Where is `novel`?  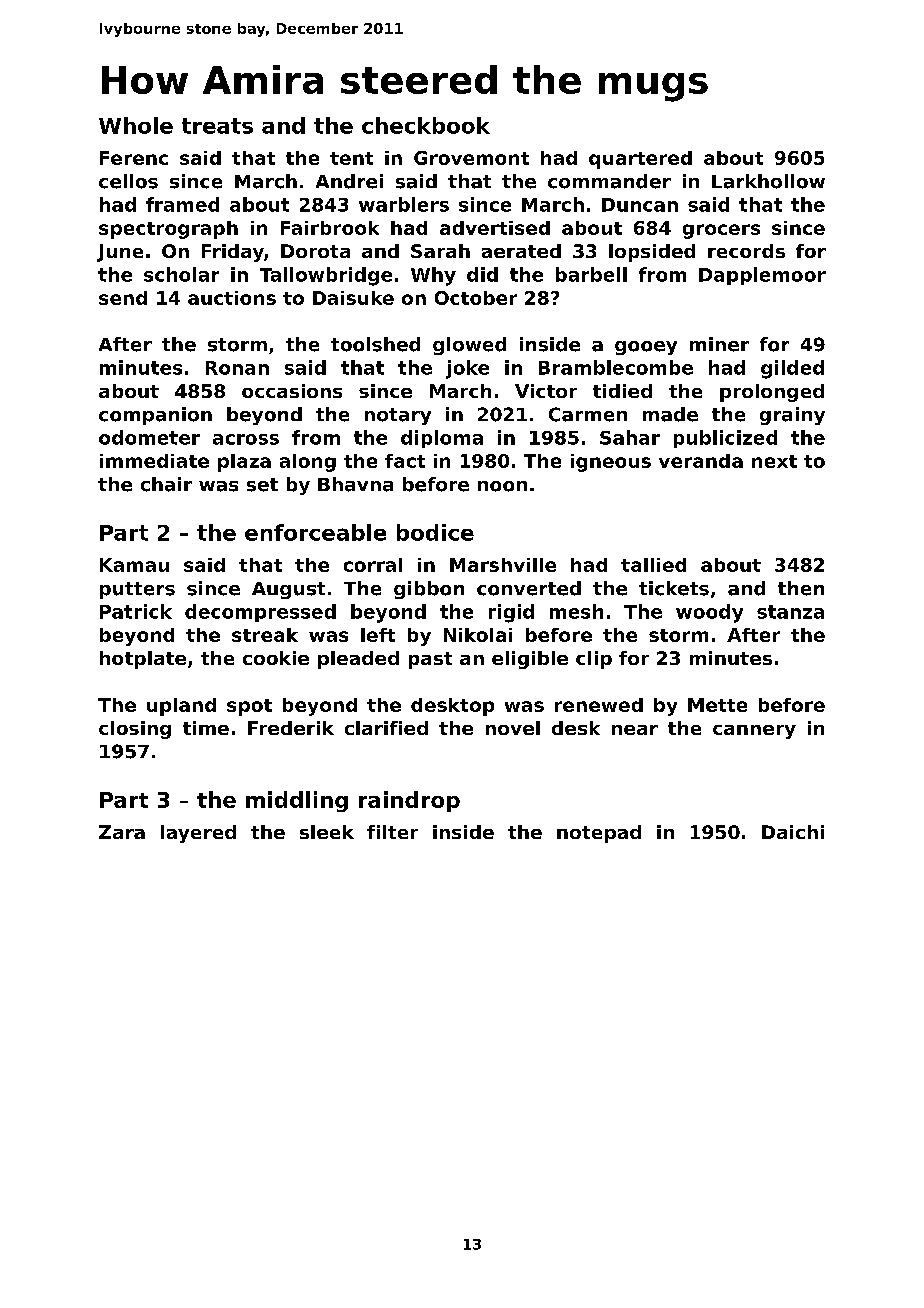
novel is located at coordinates (513, 728).
